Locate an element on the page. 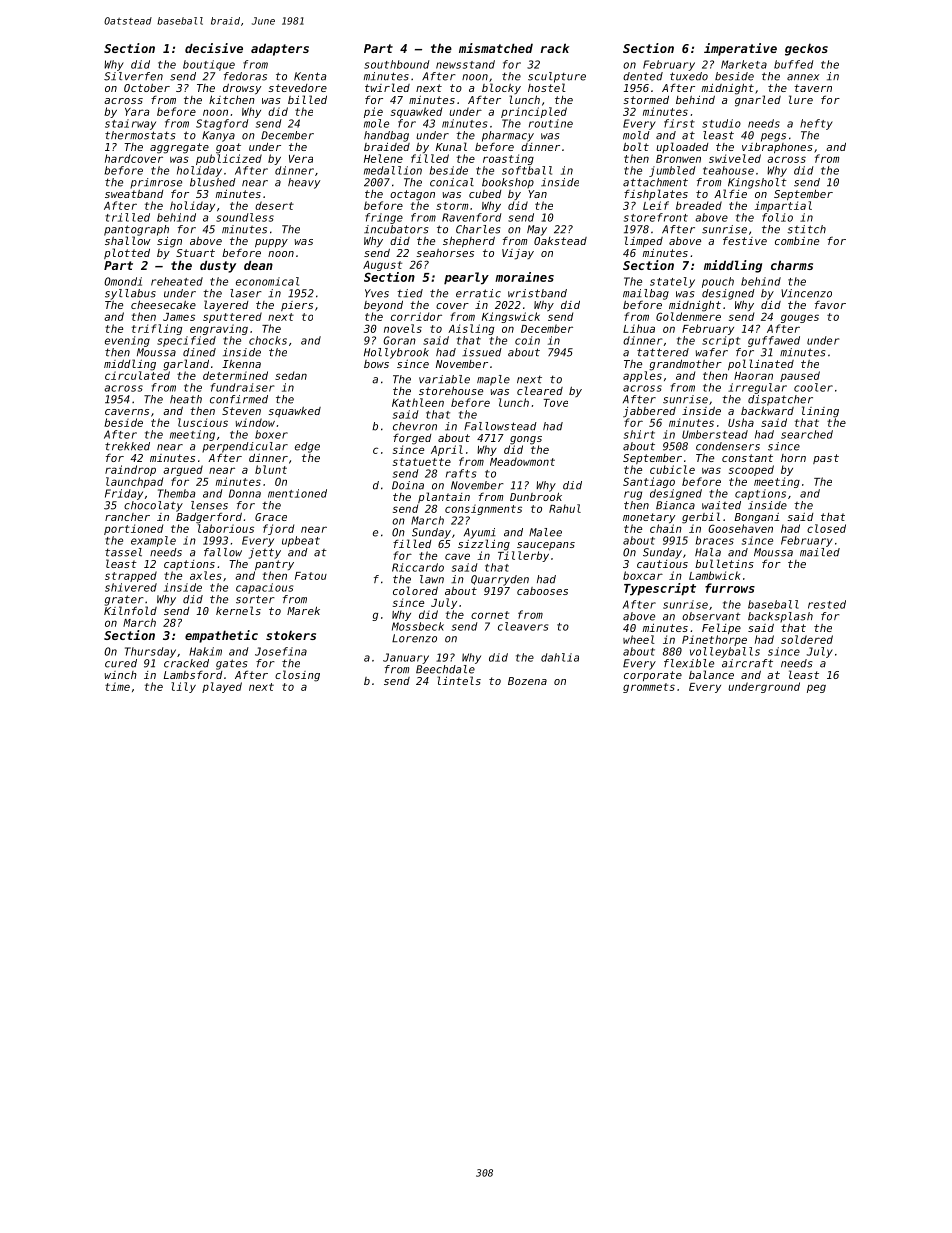  storehouse is located at coordinates (451, 390).
